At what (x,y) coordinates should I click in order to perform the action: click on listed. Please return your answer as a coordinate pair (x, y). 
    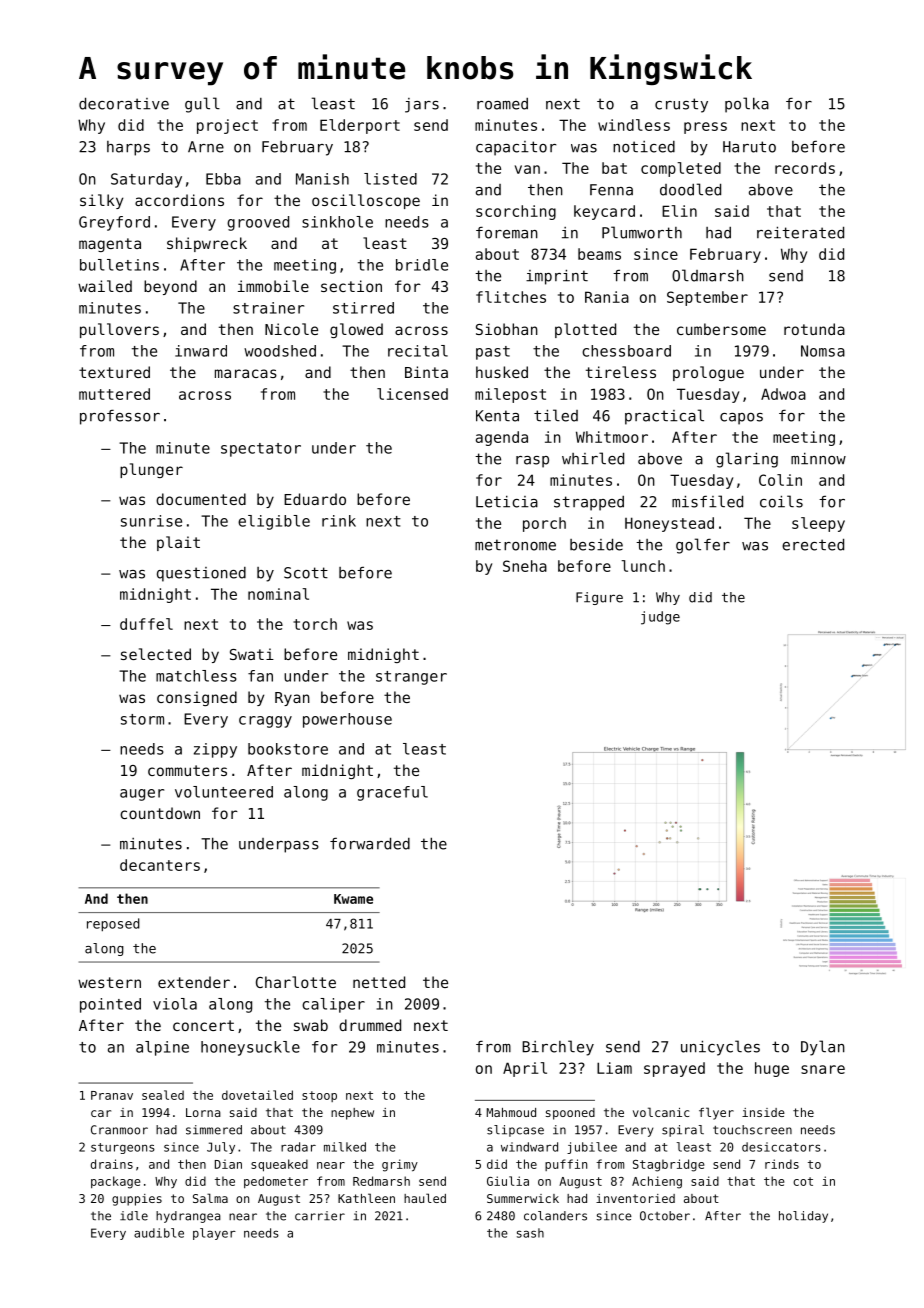
    Looking at the image, I should click on (390, 179).
